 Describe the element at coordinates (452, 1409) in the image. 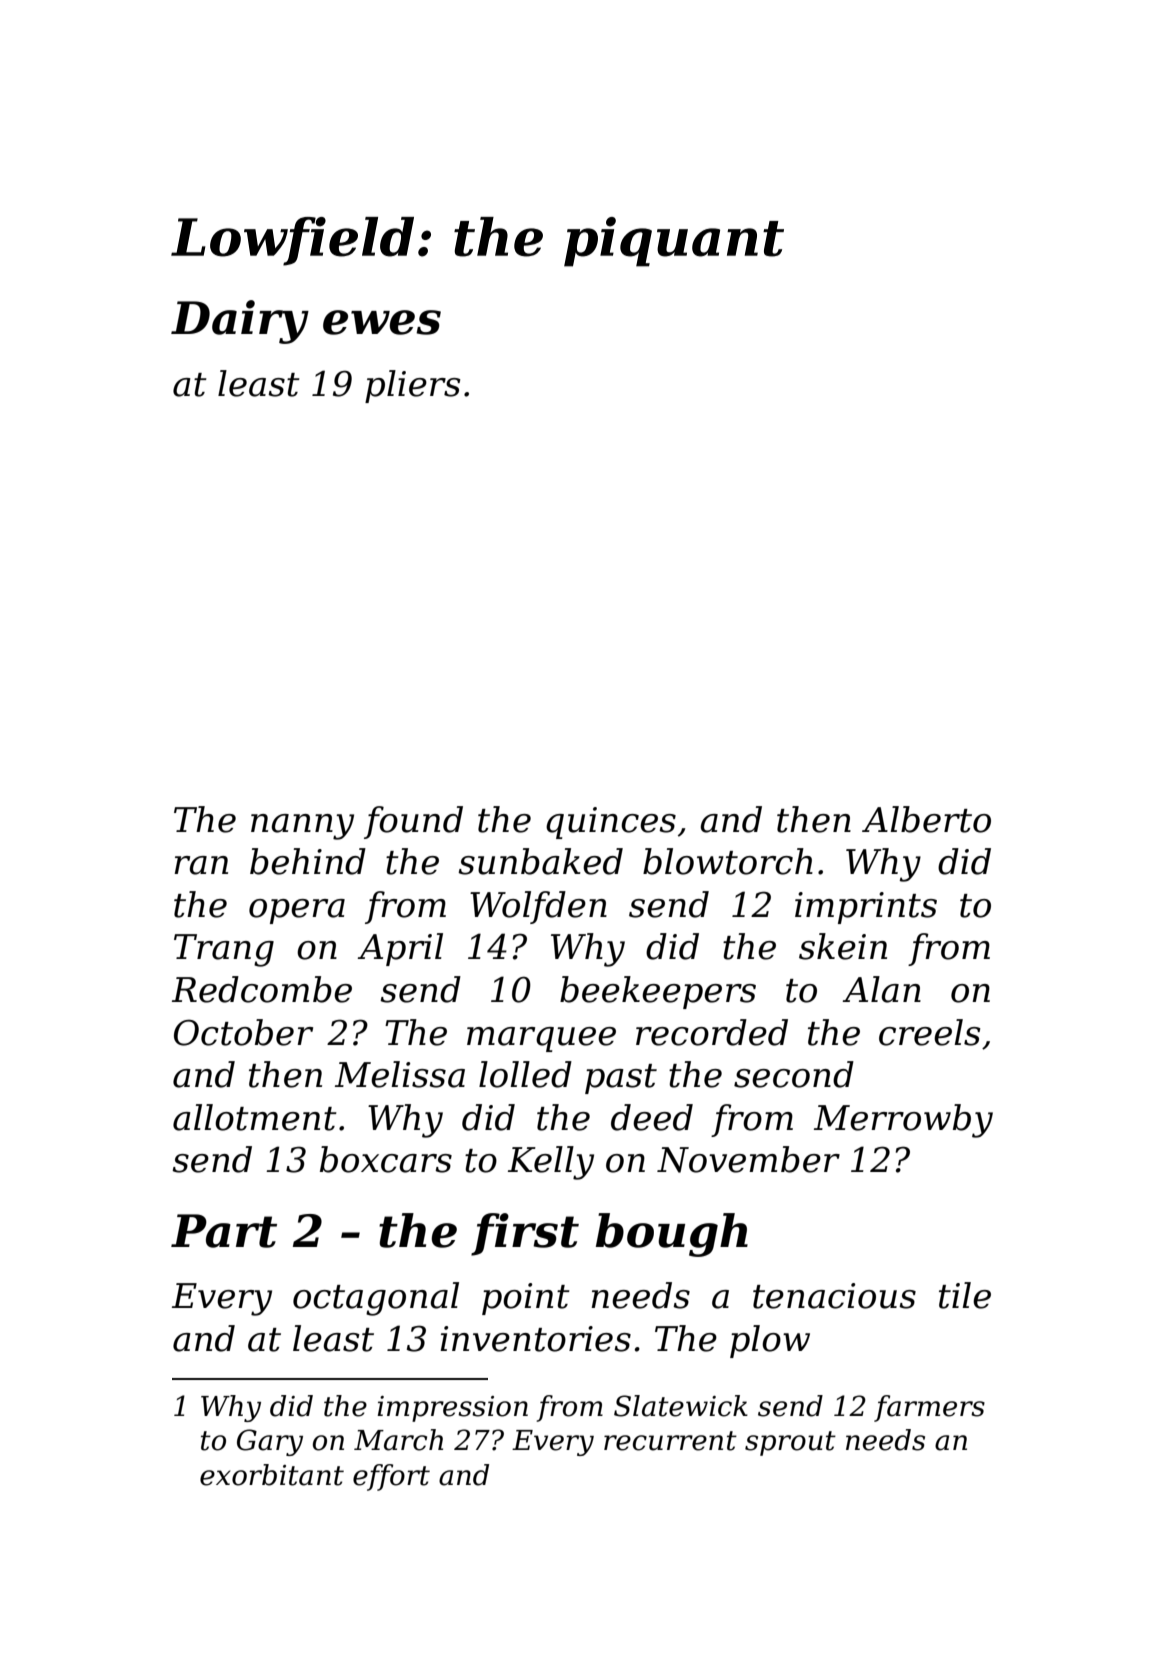

I see `impression` at that location.
